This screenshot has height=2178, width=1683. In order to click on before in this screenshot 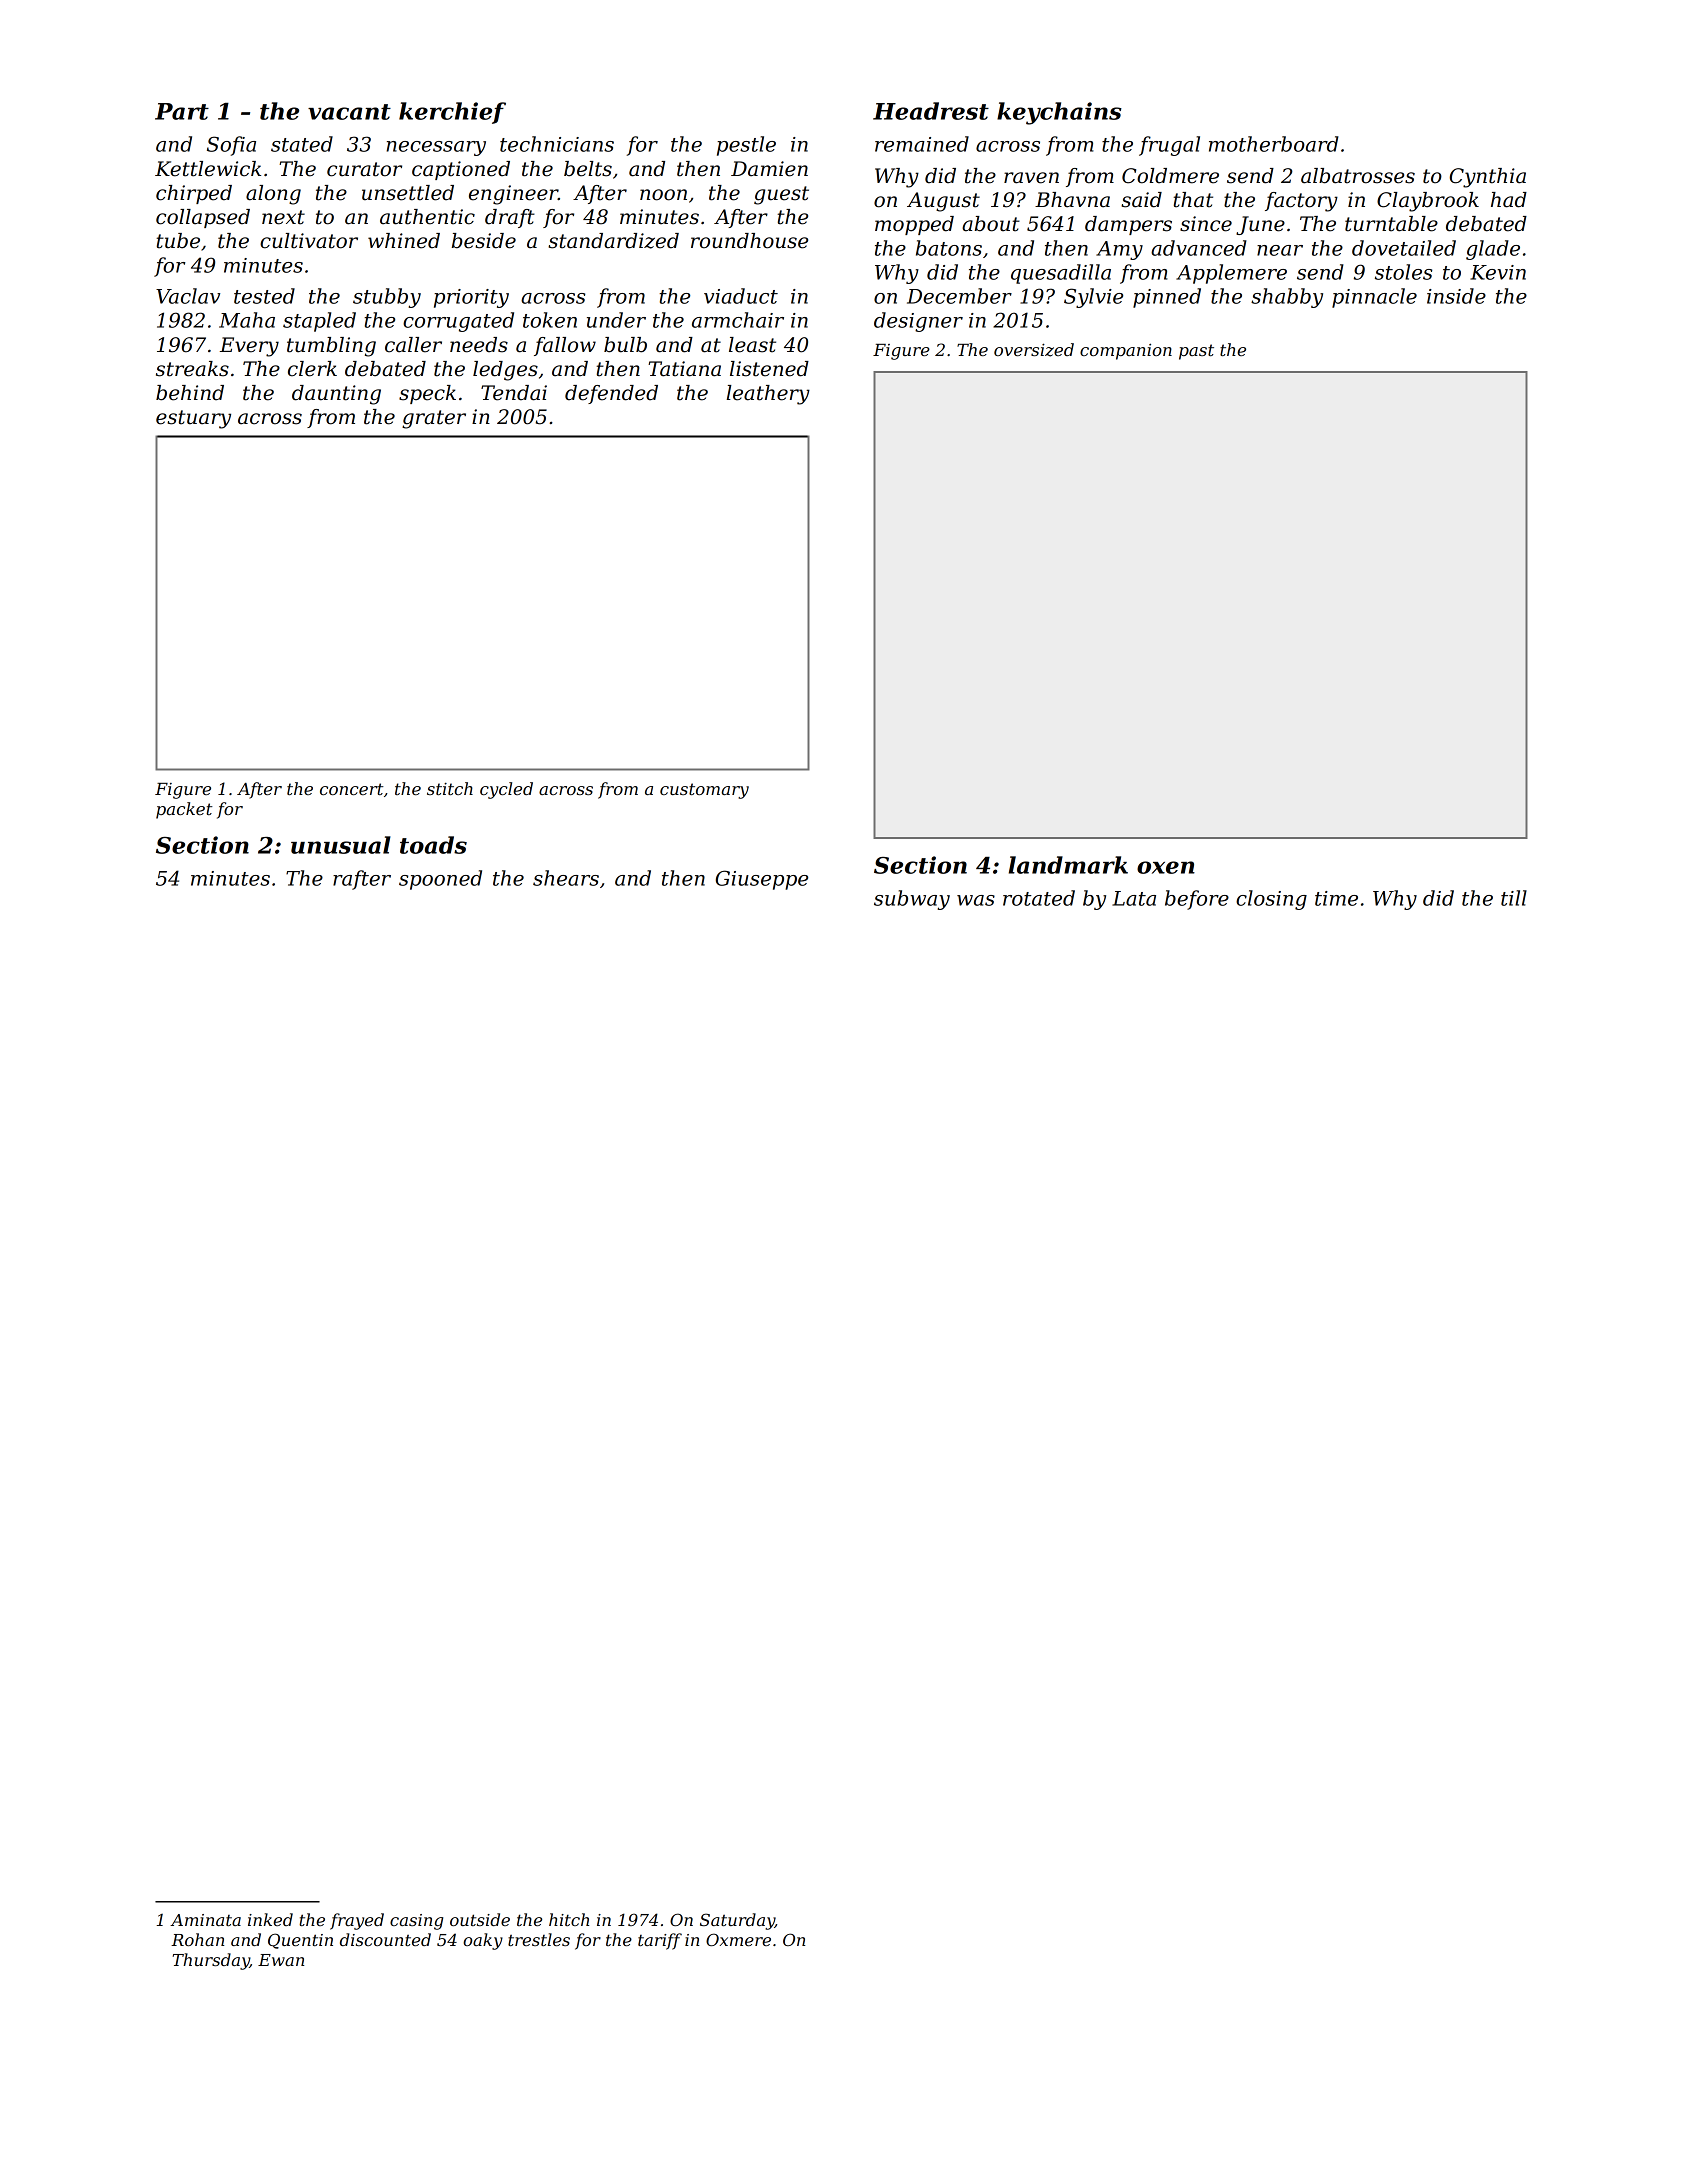, I will do `click(1197, 900)`.
